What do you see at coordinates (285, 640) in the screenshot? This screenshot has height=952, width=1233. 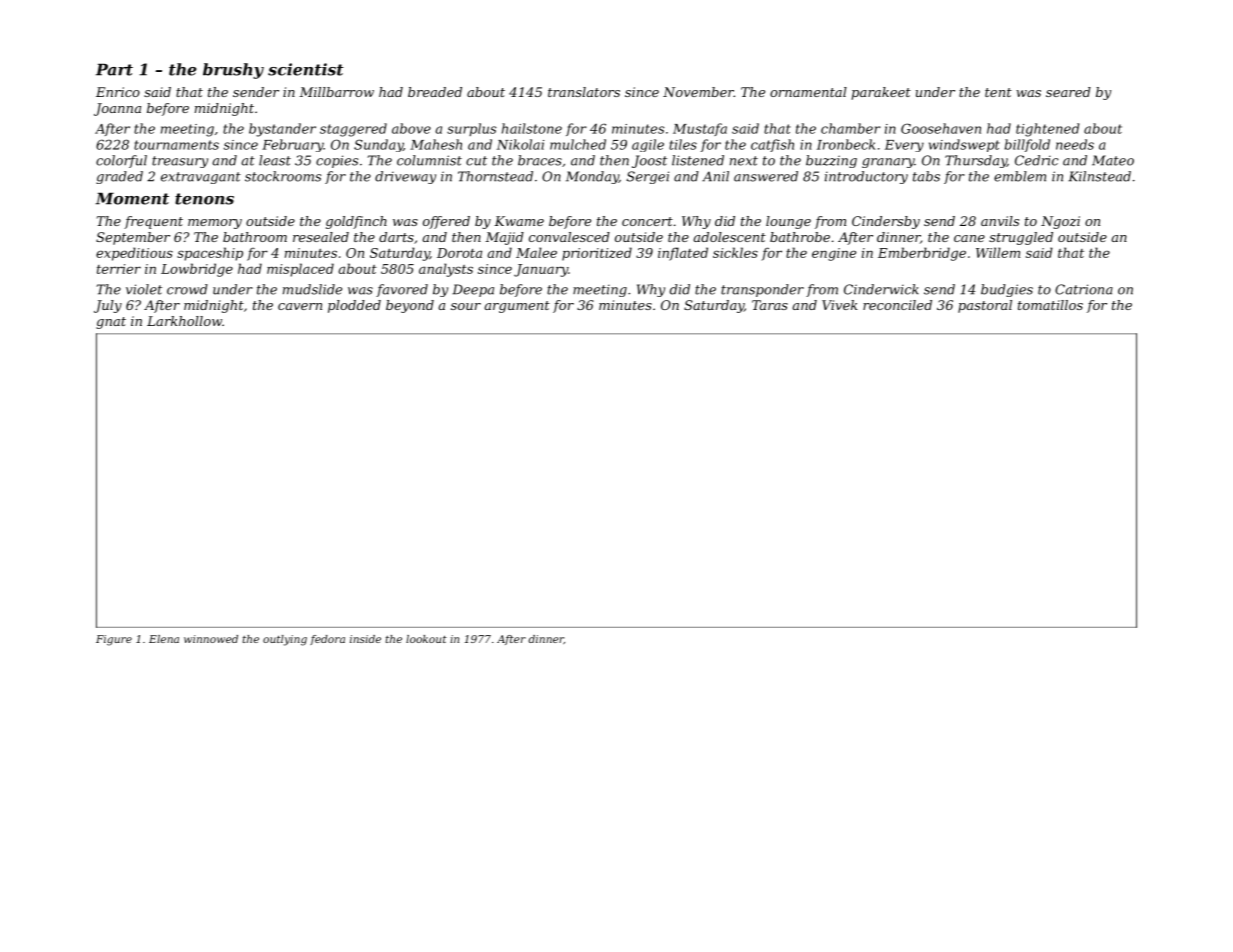 I see `outlying` at bounding box center [285, 640].
